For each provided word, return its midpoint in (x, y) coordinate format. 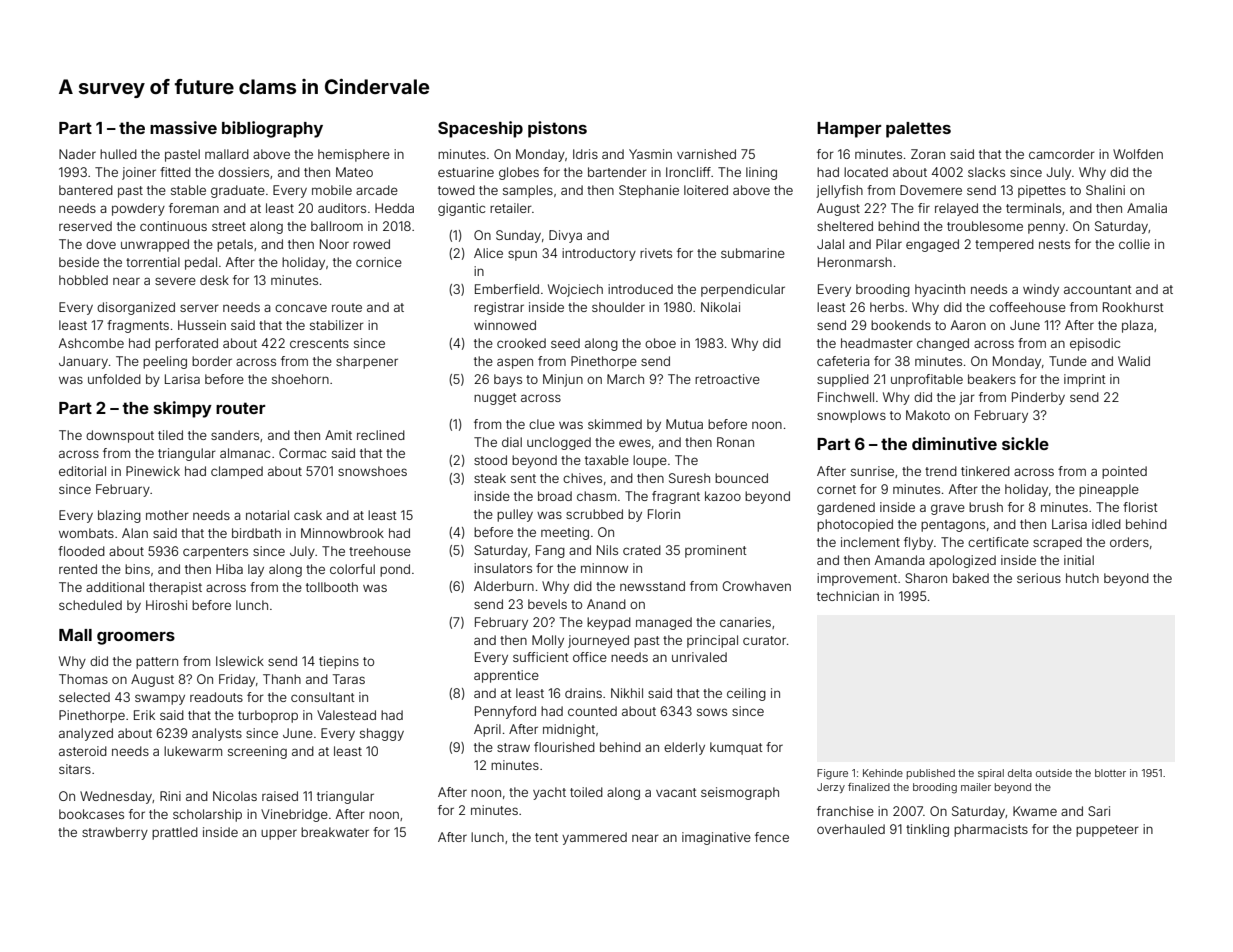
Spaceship (480, 129)
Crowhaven (757, 586)
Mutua (684, 424)
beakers (992, 379)
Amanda (900, 560)
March (625, 379)
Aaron (968, 325)
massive (183, 127)
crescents (319, 343)
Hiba (229, 569)
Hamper (849, 130)
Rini (170, 796)
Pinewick (153, 471)
